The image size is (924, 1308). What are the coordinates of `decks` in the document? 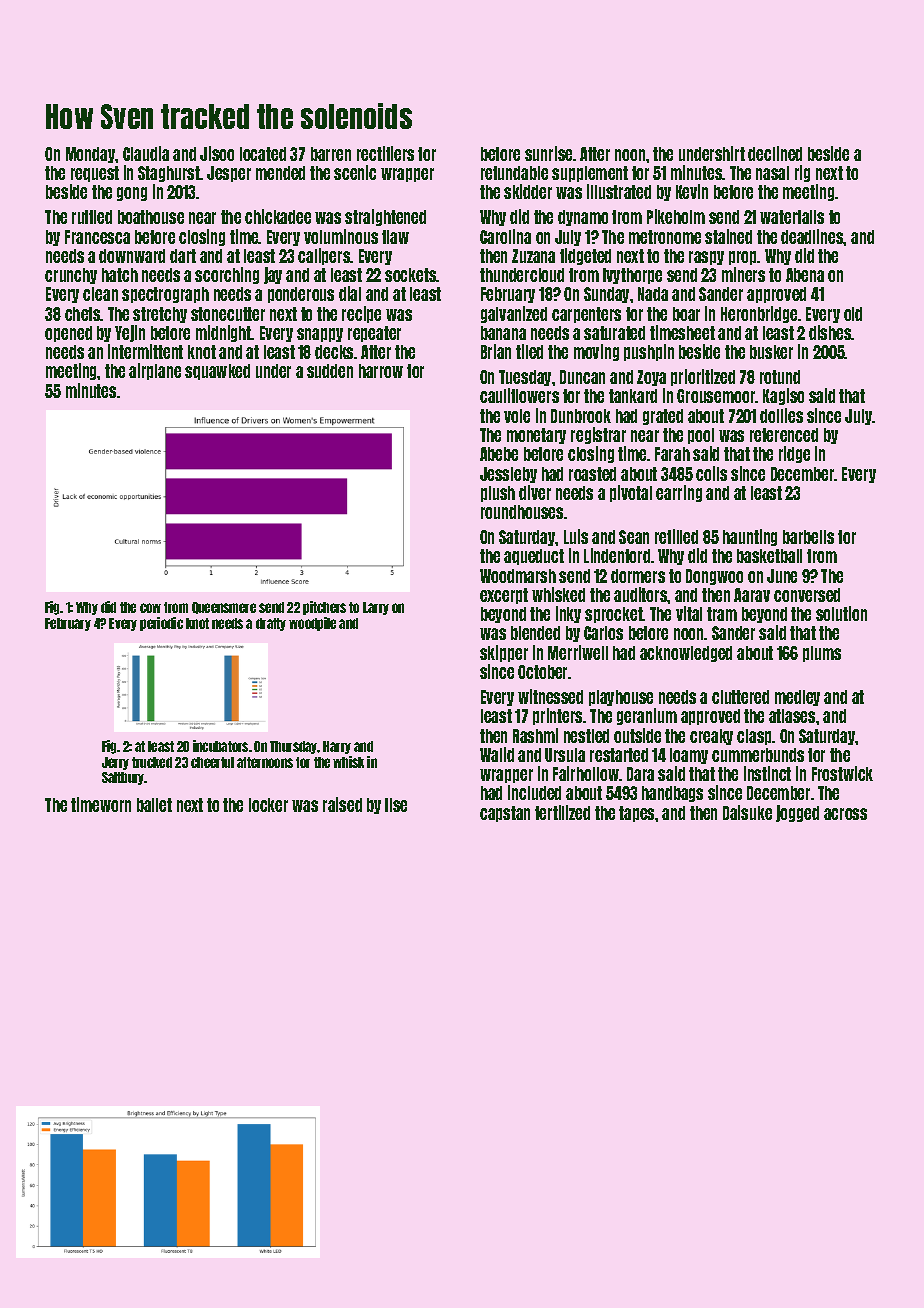 It's located at (334, 352).
